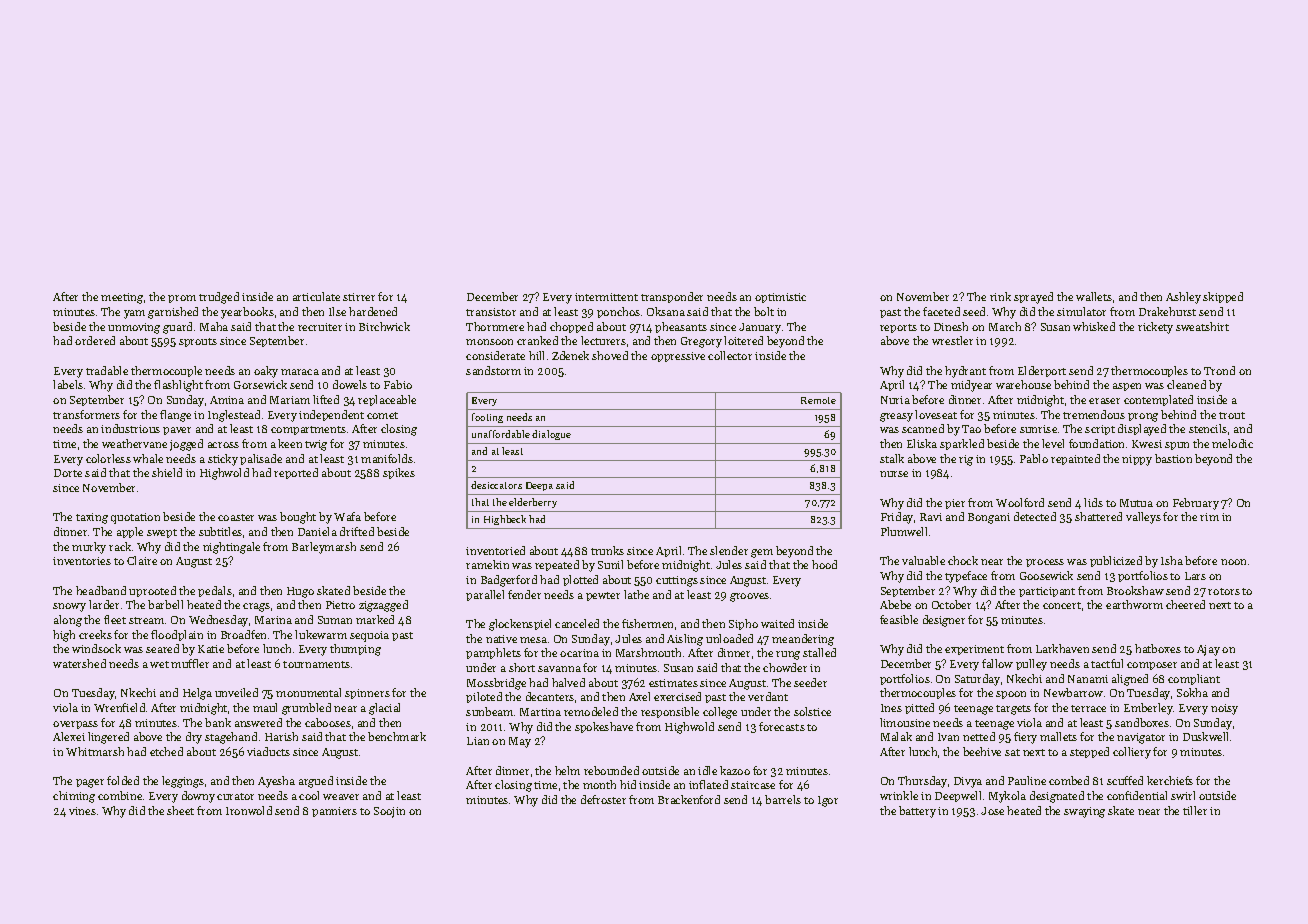 Image resolution: width=1308 pixels, height=924 pixels. What do you see at coordinates (300, 372) in the page?
I see `maraca` at bounding box center [300, 372].
